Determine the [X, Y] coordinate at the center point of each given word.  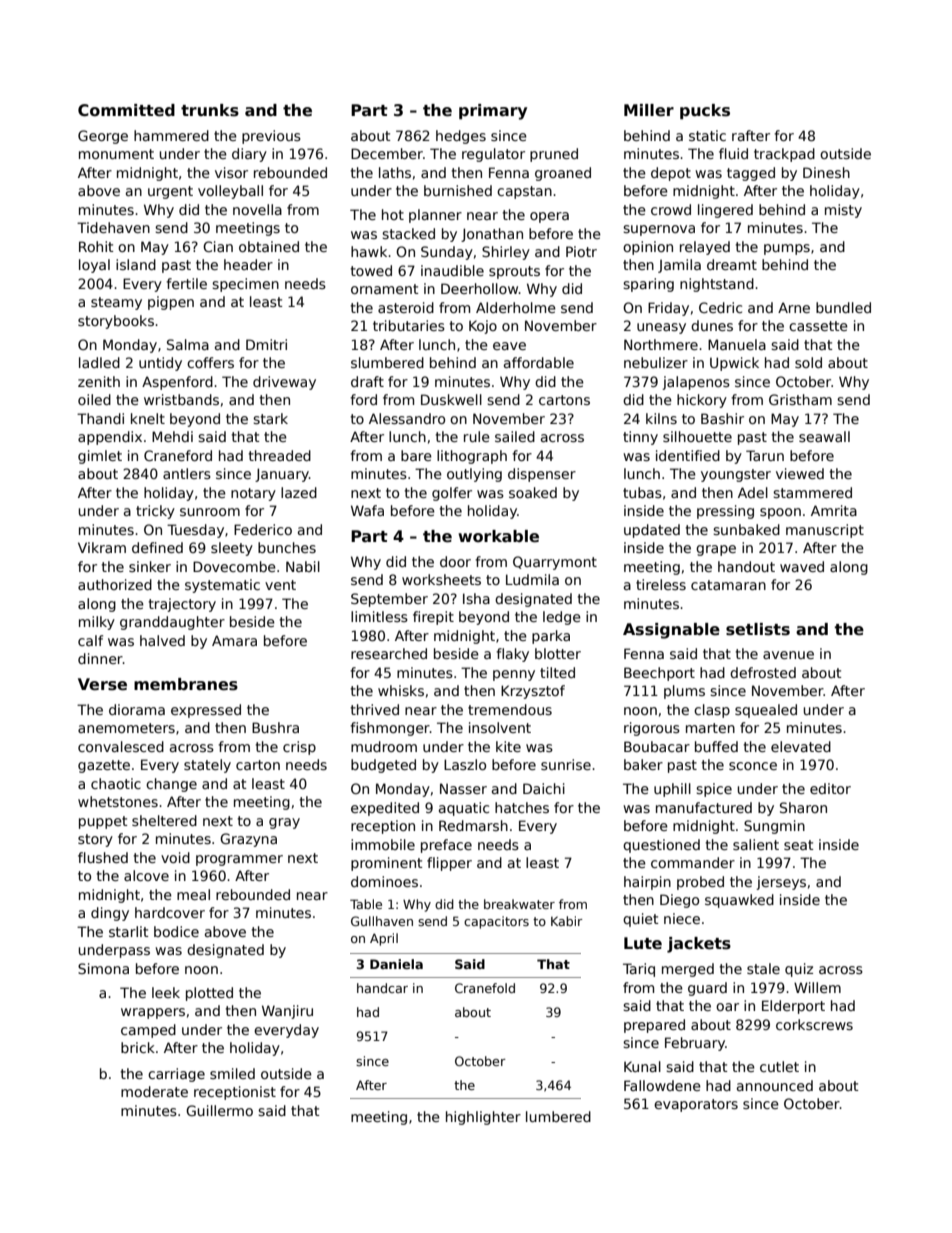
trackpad [784, 155]
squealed [766, 711]
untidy [160, 364]
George [103, 137]
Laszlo [465, 764]
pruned [554, 155]
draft [367, 381]
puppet [103, 822]
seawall [824, 436]
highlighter [483, 1118]
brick [138, 1047]
